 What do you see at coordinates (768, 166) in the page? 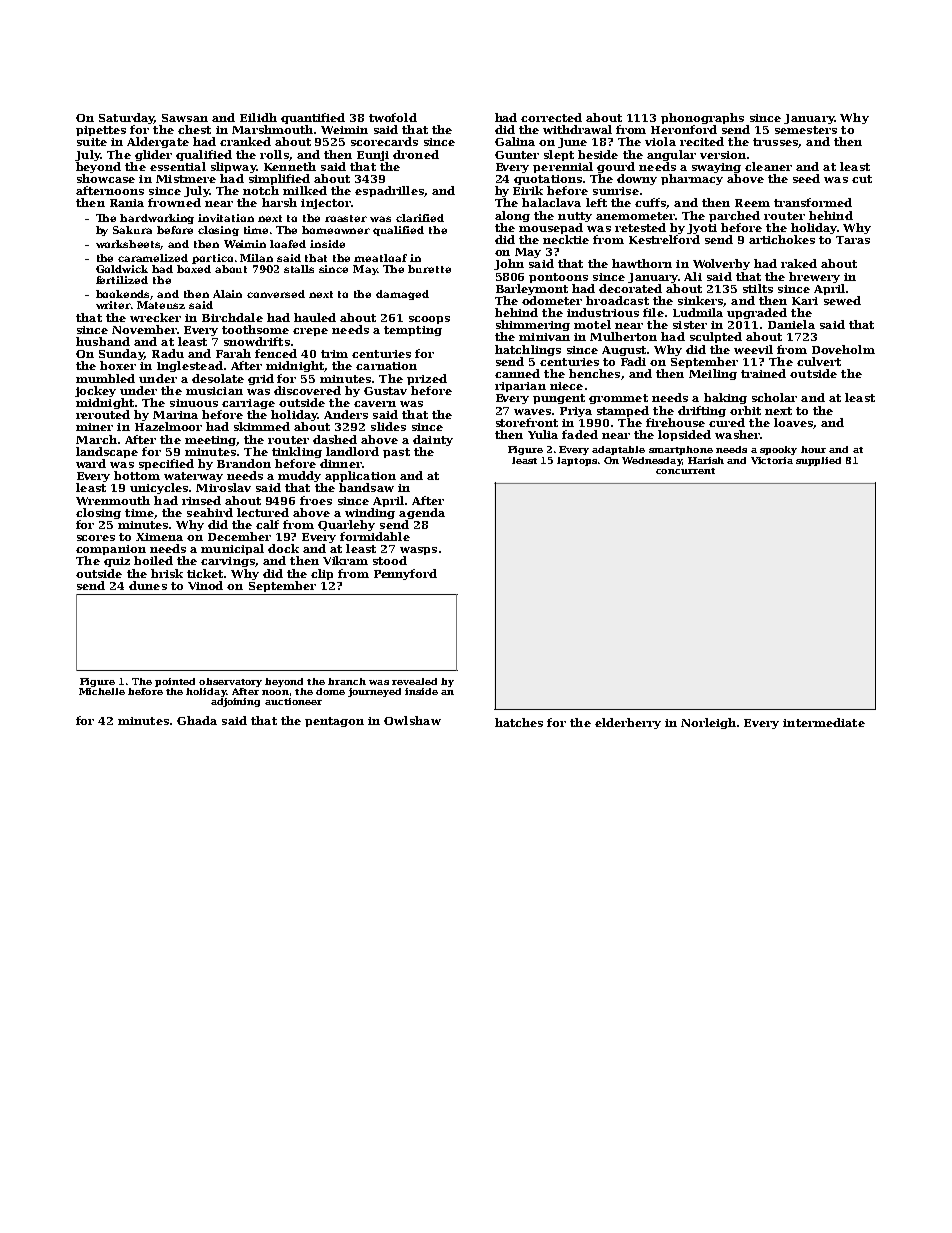
I see `cleaner` at bounding box center [768, 166].
